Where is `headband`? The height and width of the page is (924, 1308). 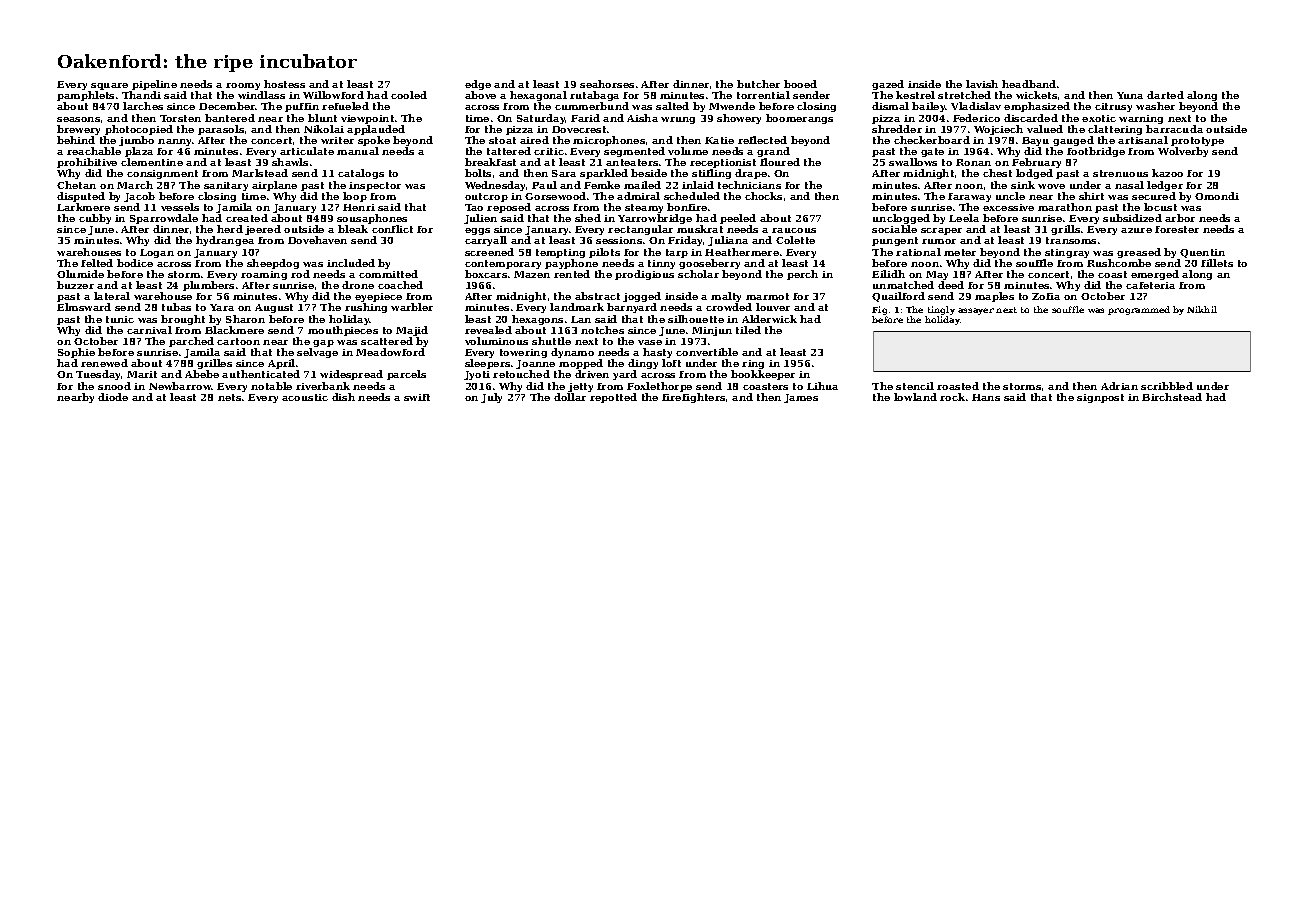
headband is located at coordinates (1029, 84).
